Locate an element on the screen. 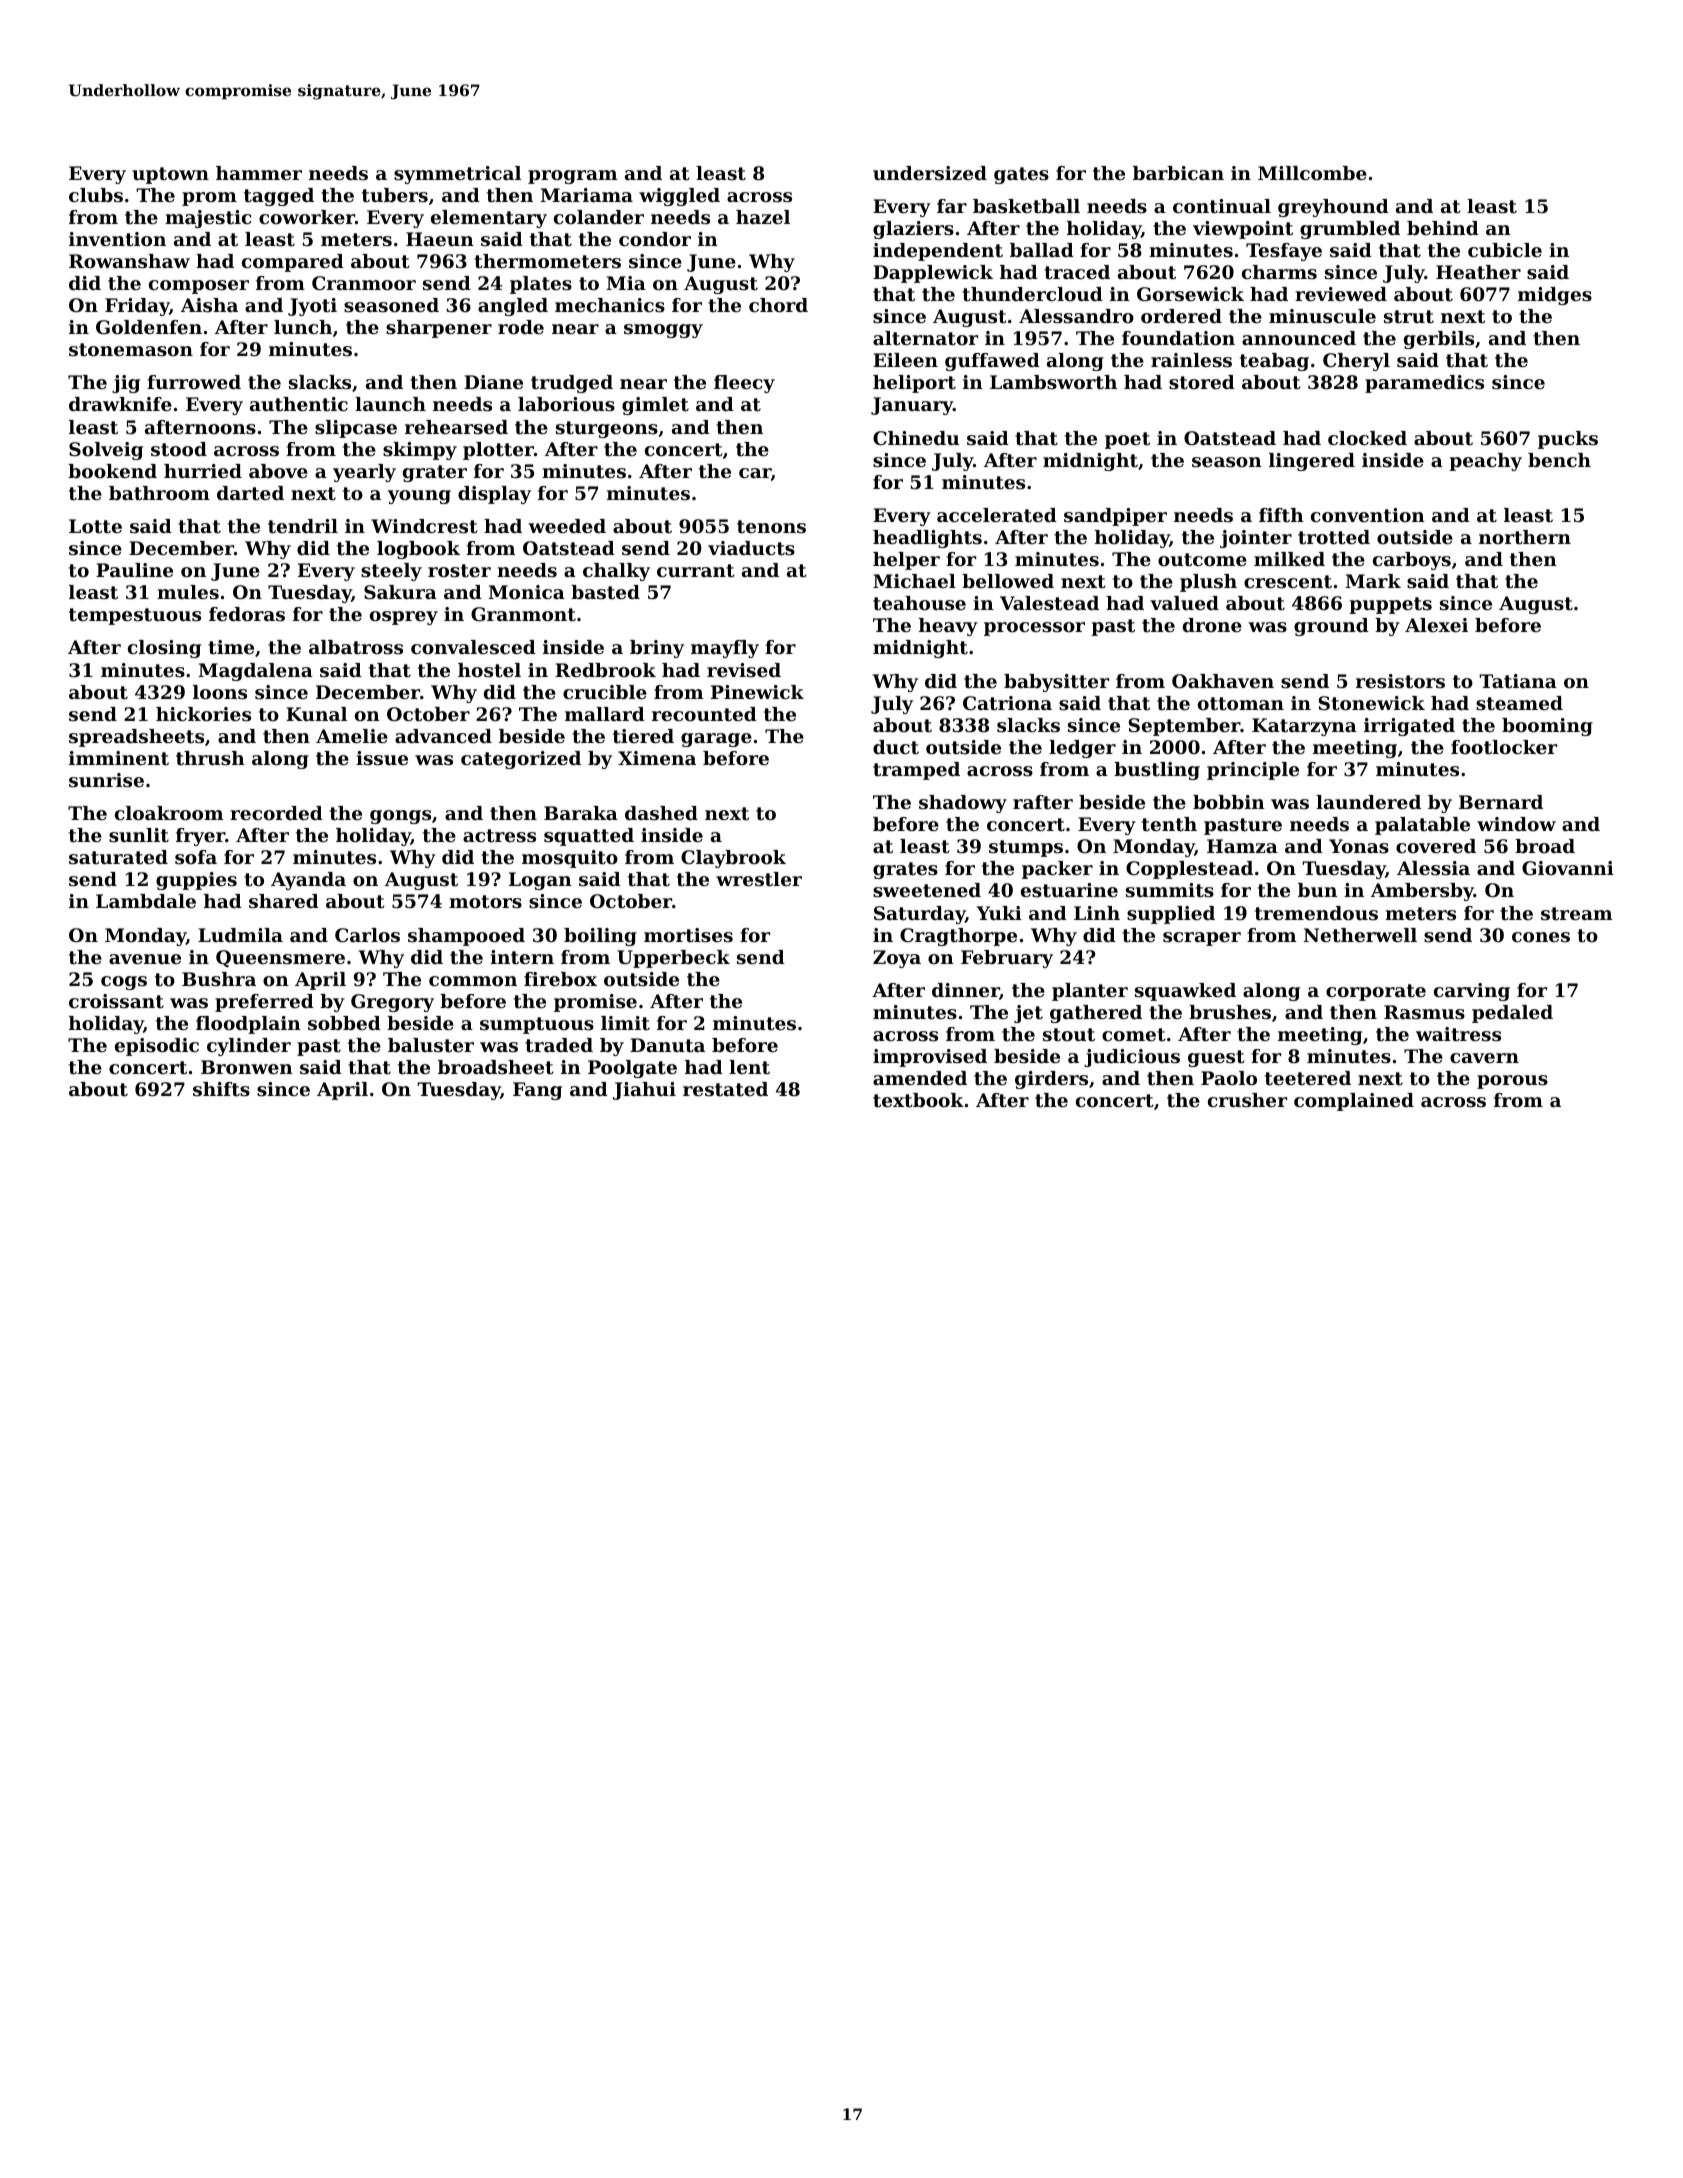 The width and height of the screenshot is (1683, 2178). sobbed is located at coordinates (344, 1023).
